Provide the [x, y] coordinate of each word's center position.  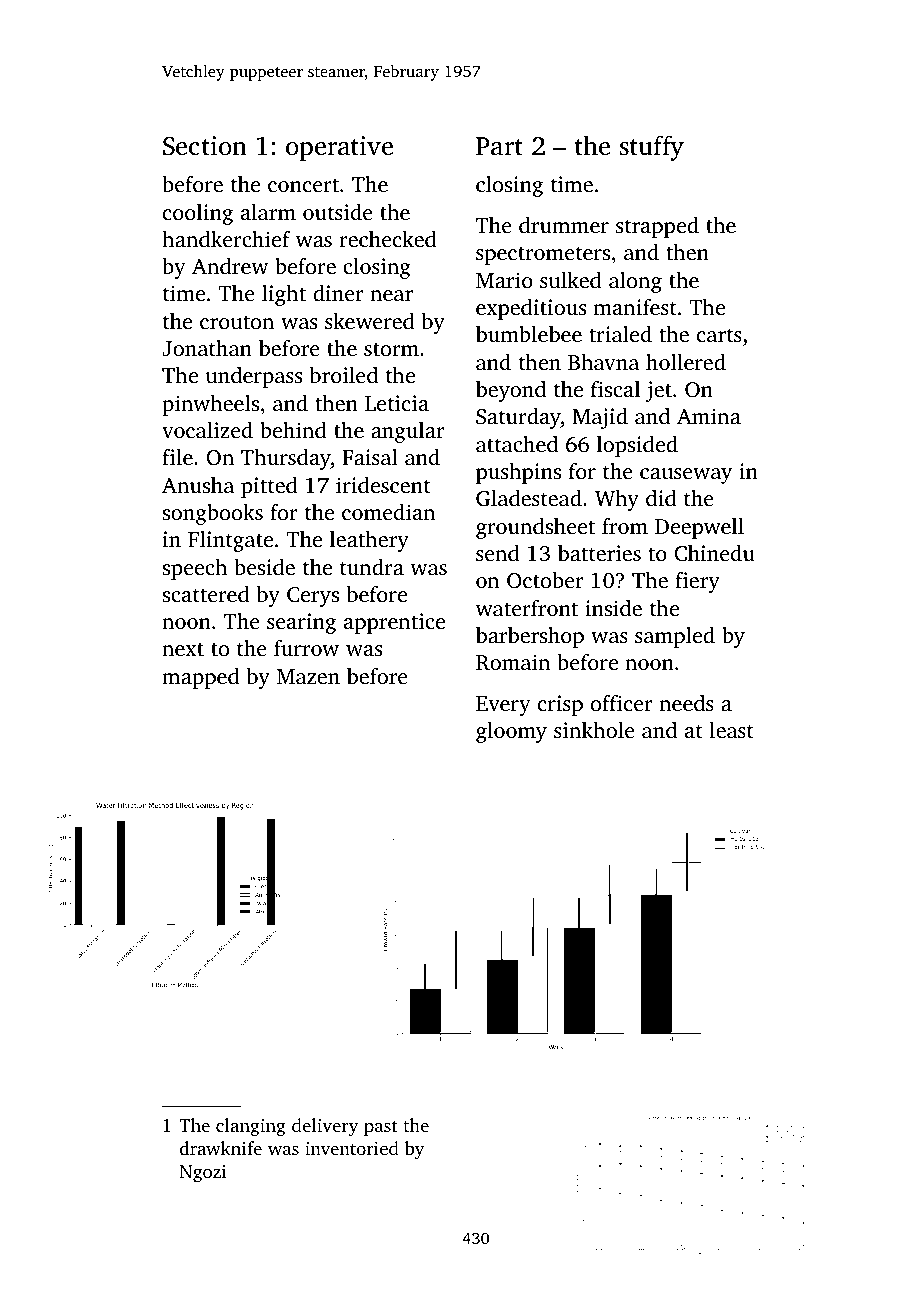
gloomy [511, 732]
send [498, 553]
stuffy [652, 148]
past [381, 1128]
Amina [709, 416]
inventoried [352, 1148]
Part [499, 146]
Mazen [308, 676]
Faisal [370, 457]
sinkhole [594, 730]
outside [338, 212]
